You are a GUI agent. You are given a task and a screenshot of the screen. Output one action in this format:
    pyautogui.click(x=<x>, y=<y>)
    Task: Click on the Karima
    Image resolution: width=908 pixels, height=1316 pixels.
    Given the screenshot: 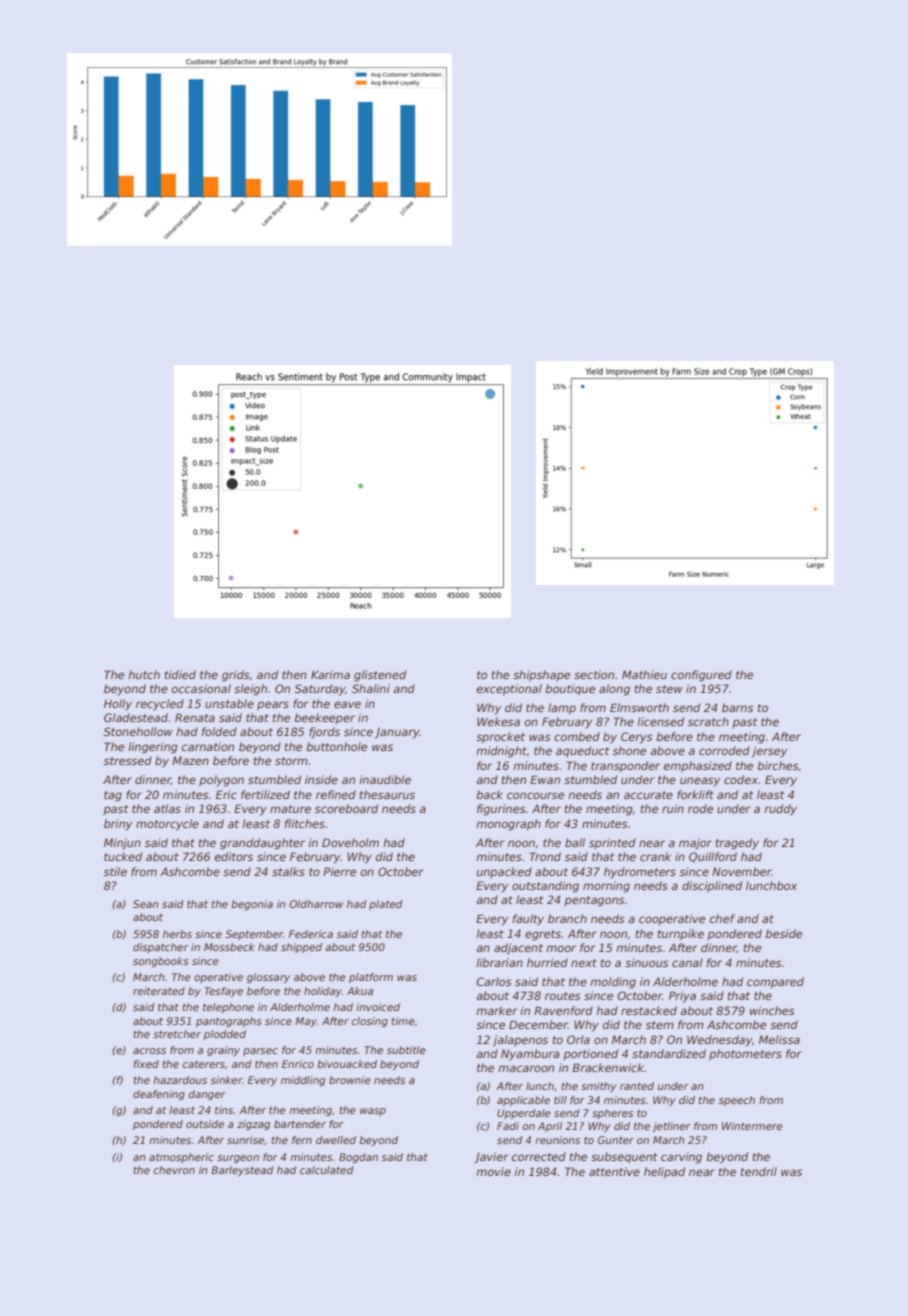 What is the action you would take?
    pyautogui.click(x=330, y=674)
